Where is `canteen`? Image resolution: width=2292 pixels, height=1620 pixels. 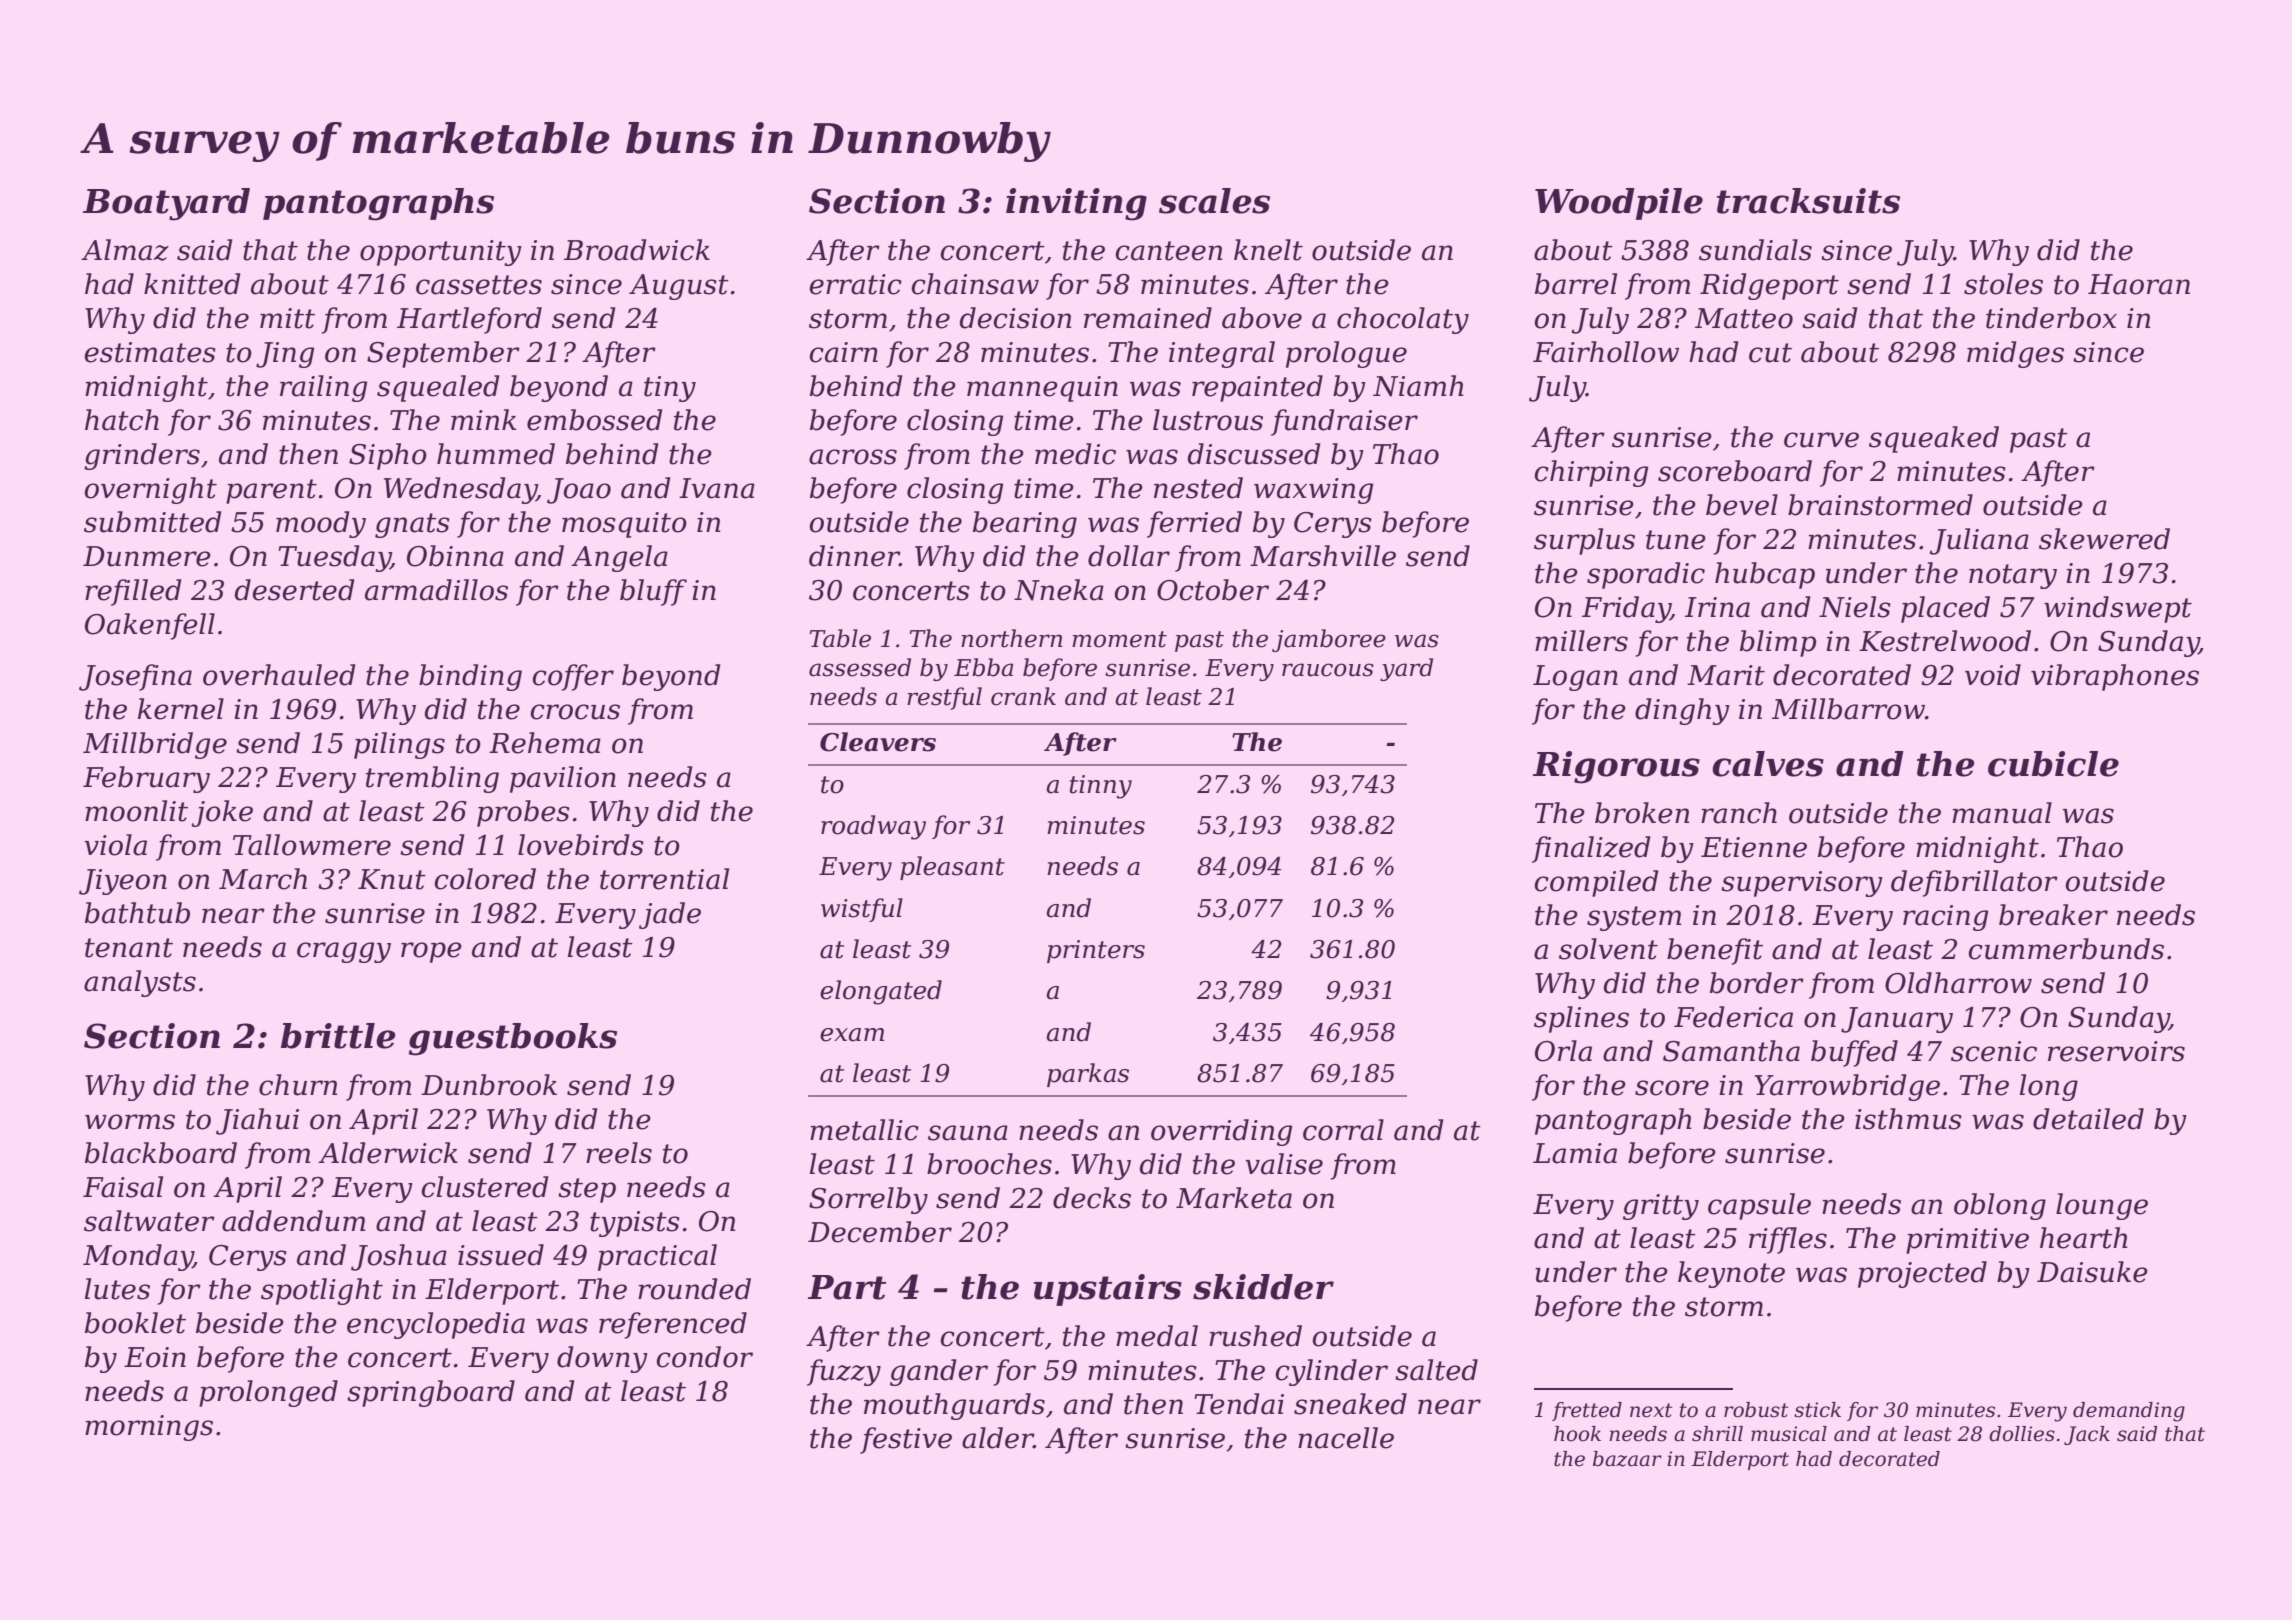
canteen is located at coordinates (1168, 251).
